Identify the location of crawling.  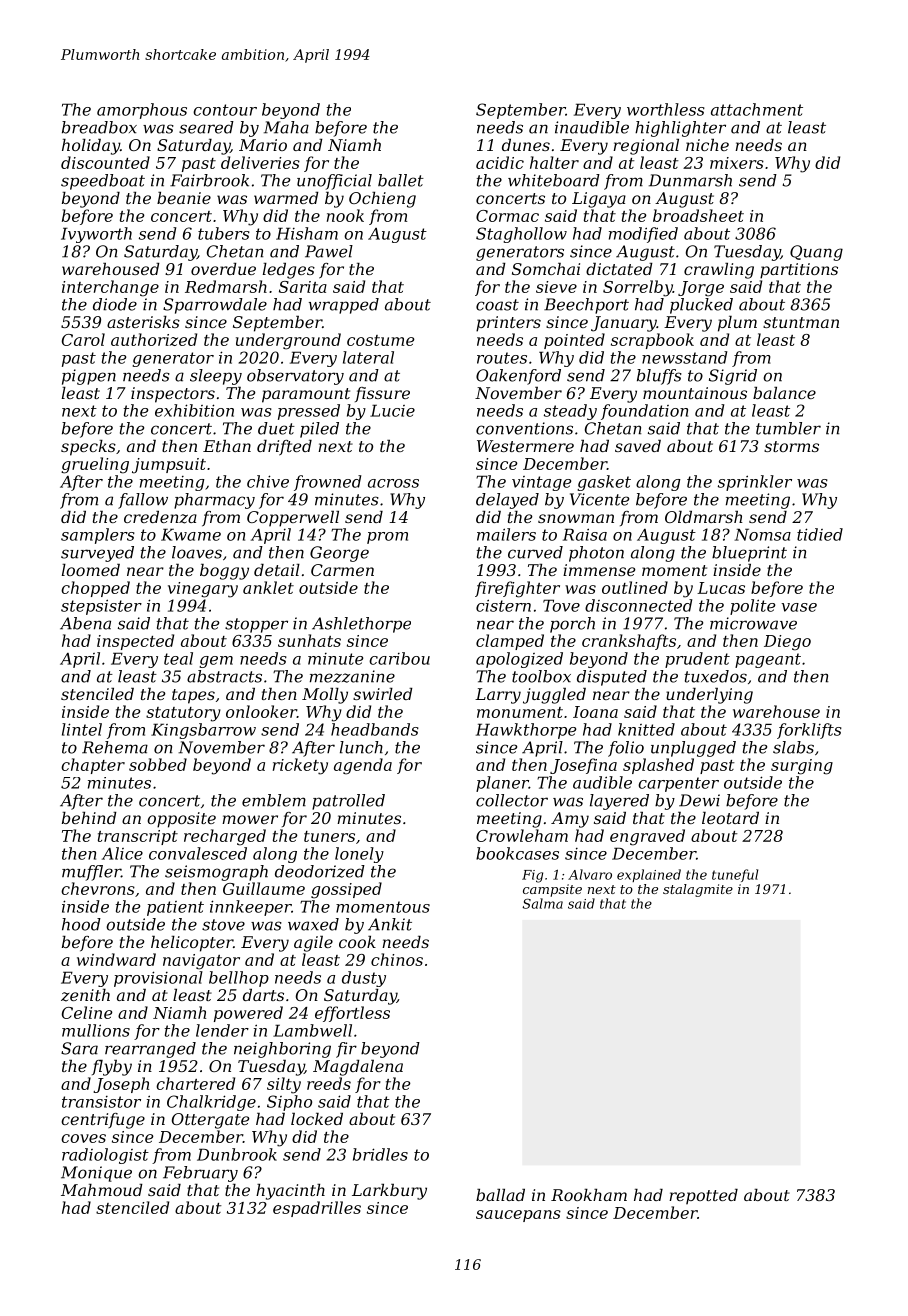
(719, 271).
